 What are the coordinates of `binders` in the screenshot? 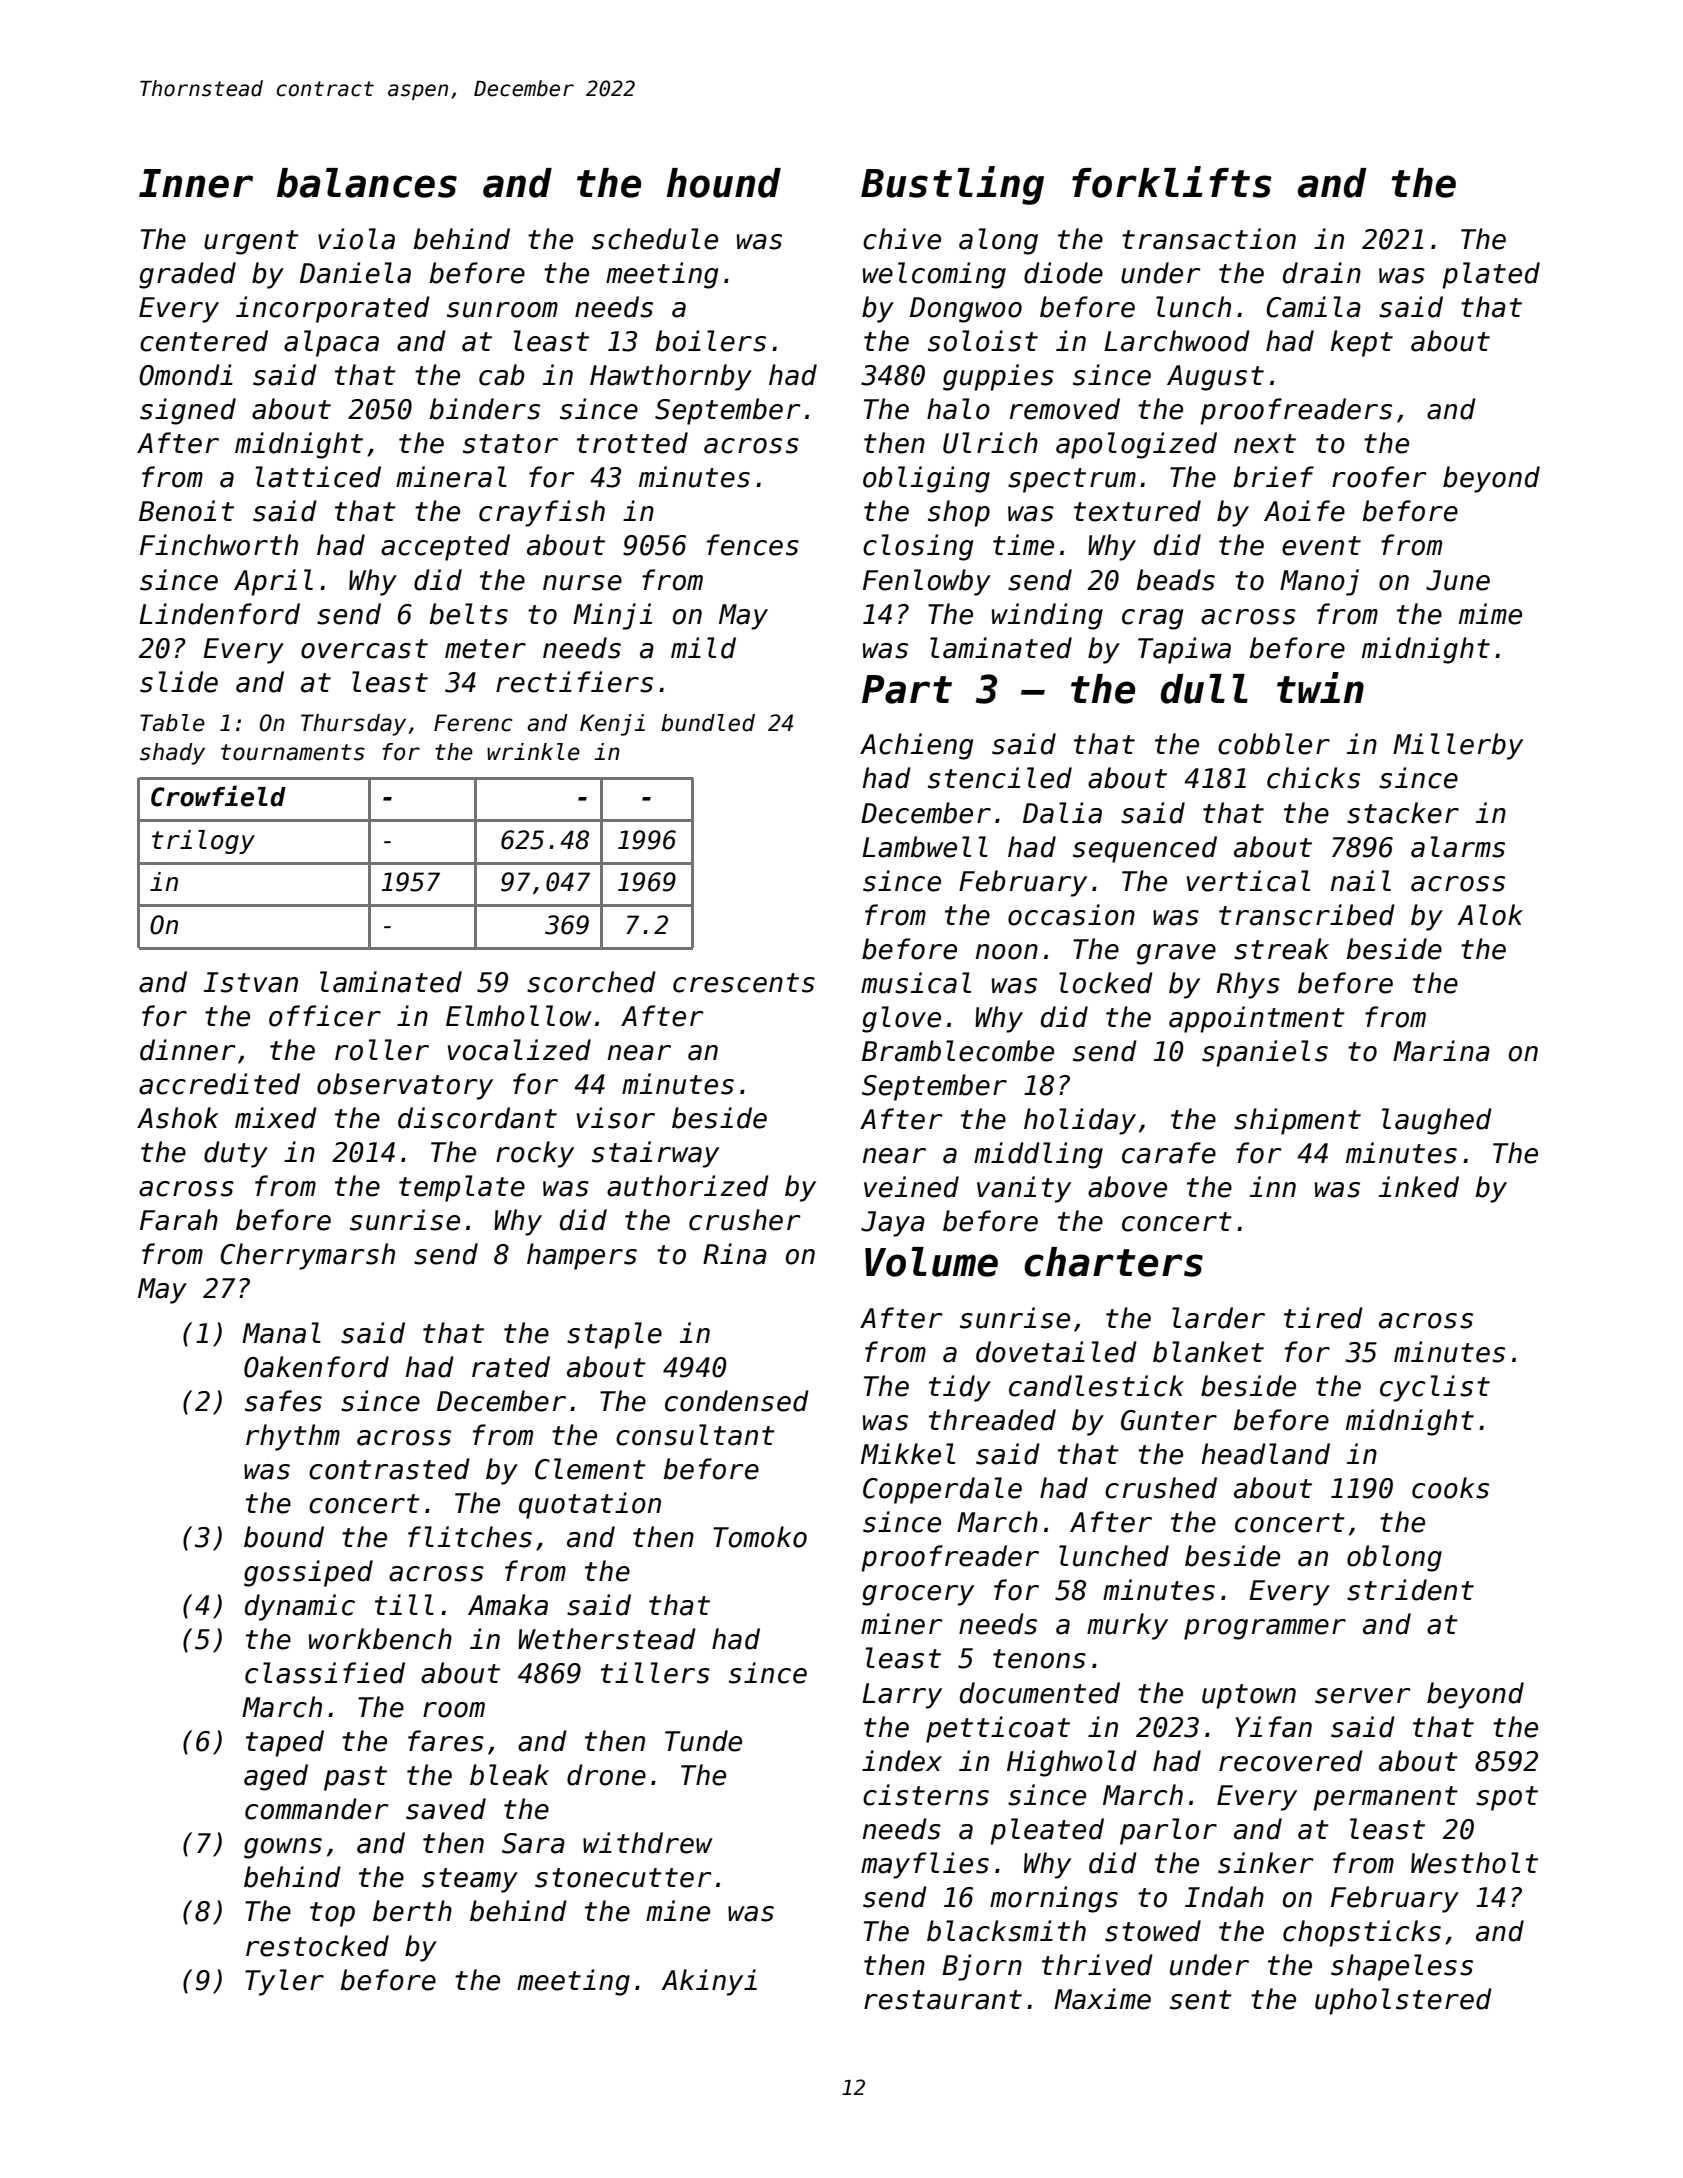 It's located at (485, 409).
